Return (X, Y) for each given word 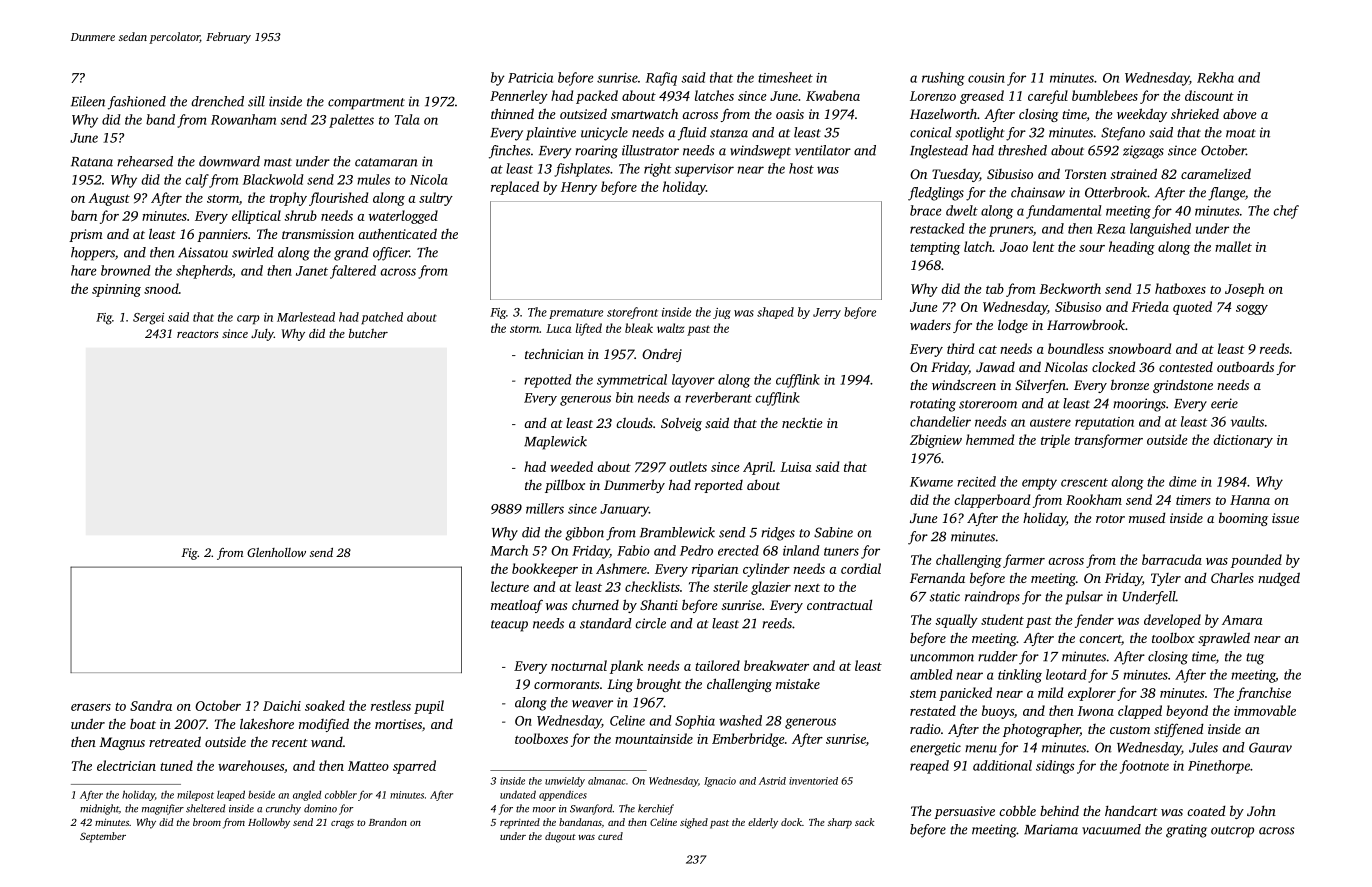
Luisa (795, 467)
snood (161, 288)
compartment (366, 104)
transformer (1109, 441)
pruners (1011, 231)
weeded (571, 466)
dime (1182, 481)
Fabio (633, 550)
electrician (126, 765)
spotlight (980, 134)
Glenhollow (276, 552)
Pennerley (519, 97)
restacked (937, 228)
